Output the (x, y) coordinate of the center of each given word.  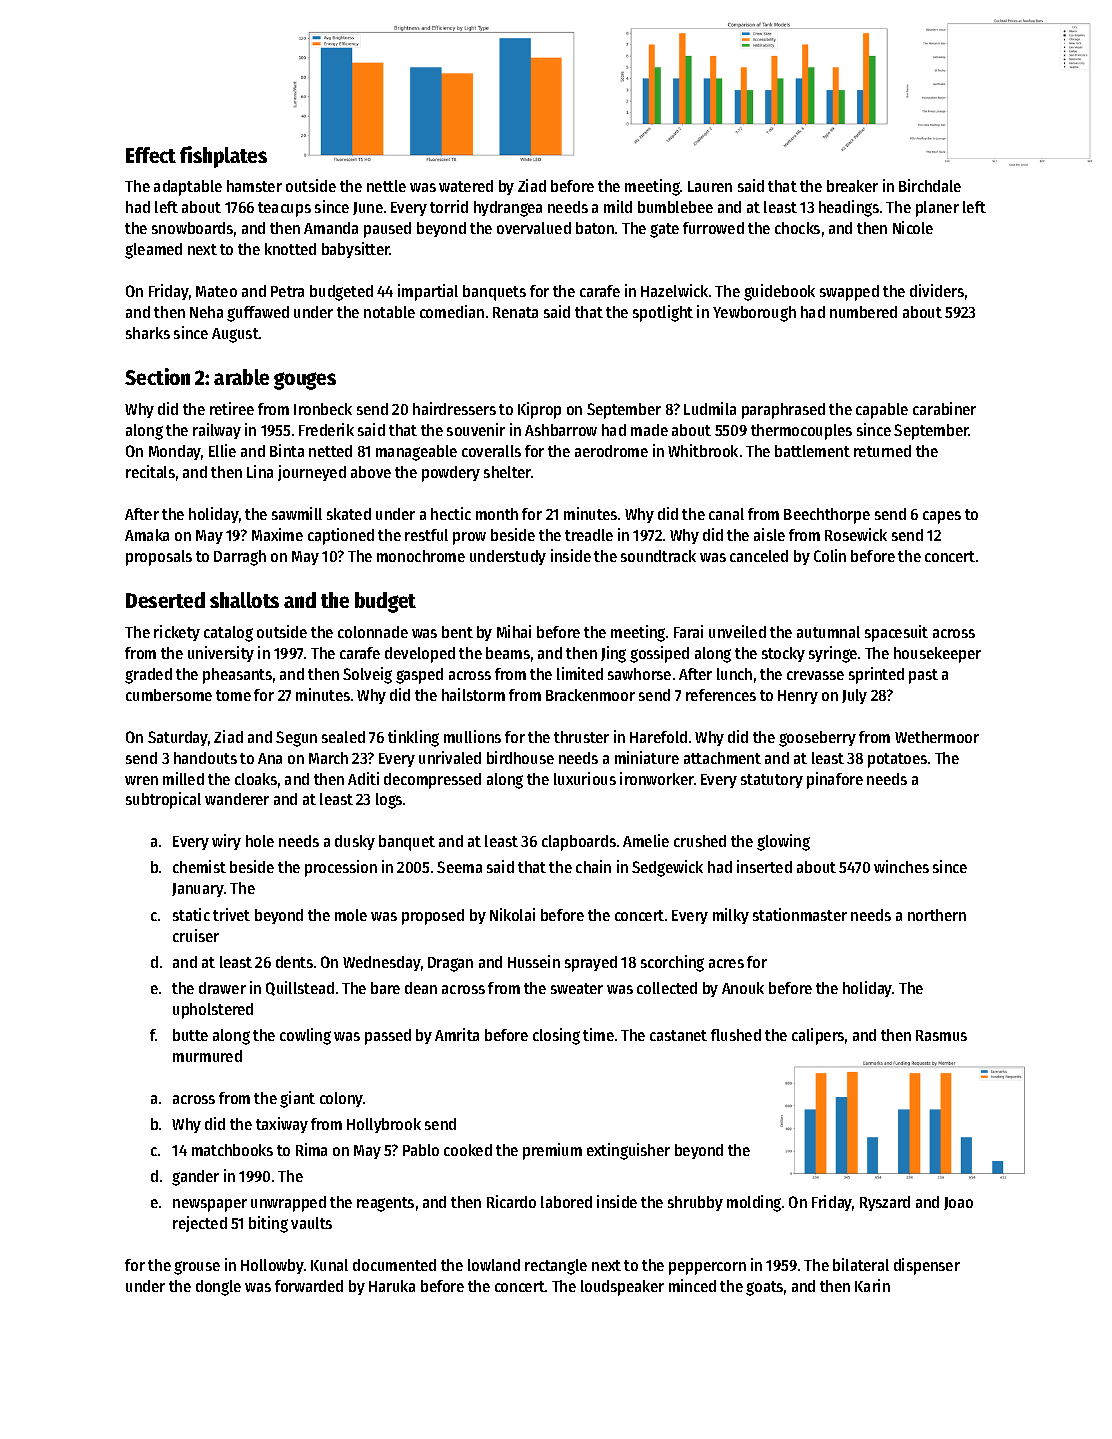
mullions (472, 736)
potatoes (897, 760)
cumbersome (169, 695)
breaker (852, 186)
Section (157, 376)
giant (297, 1099)
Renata (515, 312)
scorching (672, 963)
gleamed (153, 251)
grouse (197, 1268)
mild (618, 206)
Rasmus (941, 1035)
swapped (849, 293)
